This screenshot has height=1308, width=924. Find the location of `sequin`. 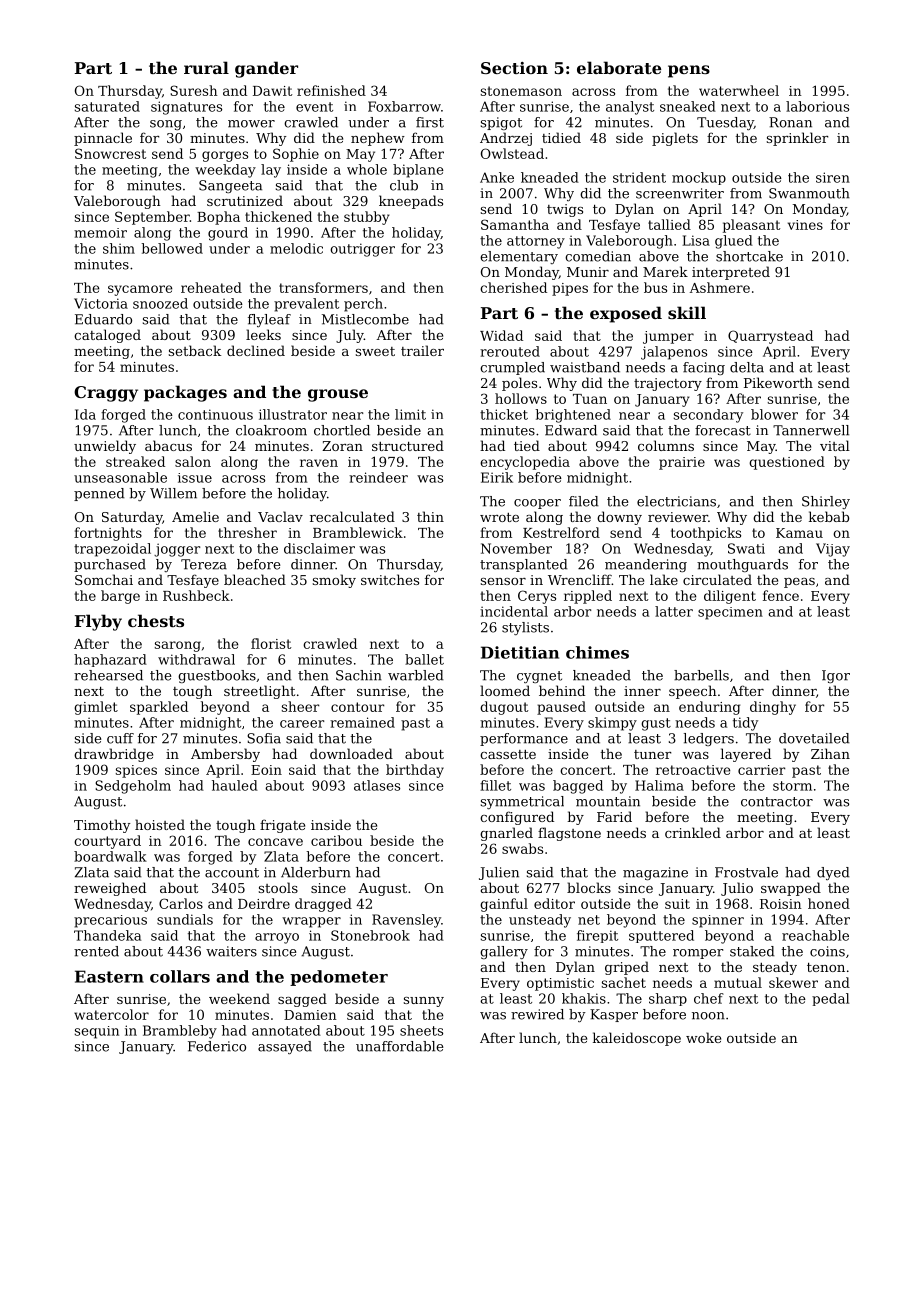

sequin is located at coordinates (97, 1032).
